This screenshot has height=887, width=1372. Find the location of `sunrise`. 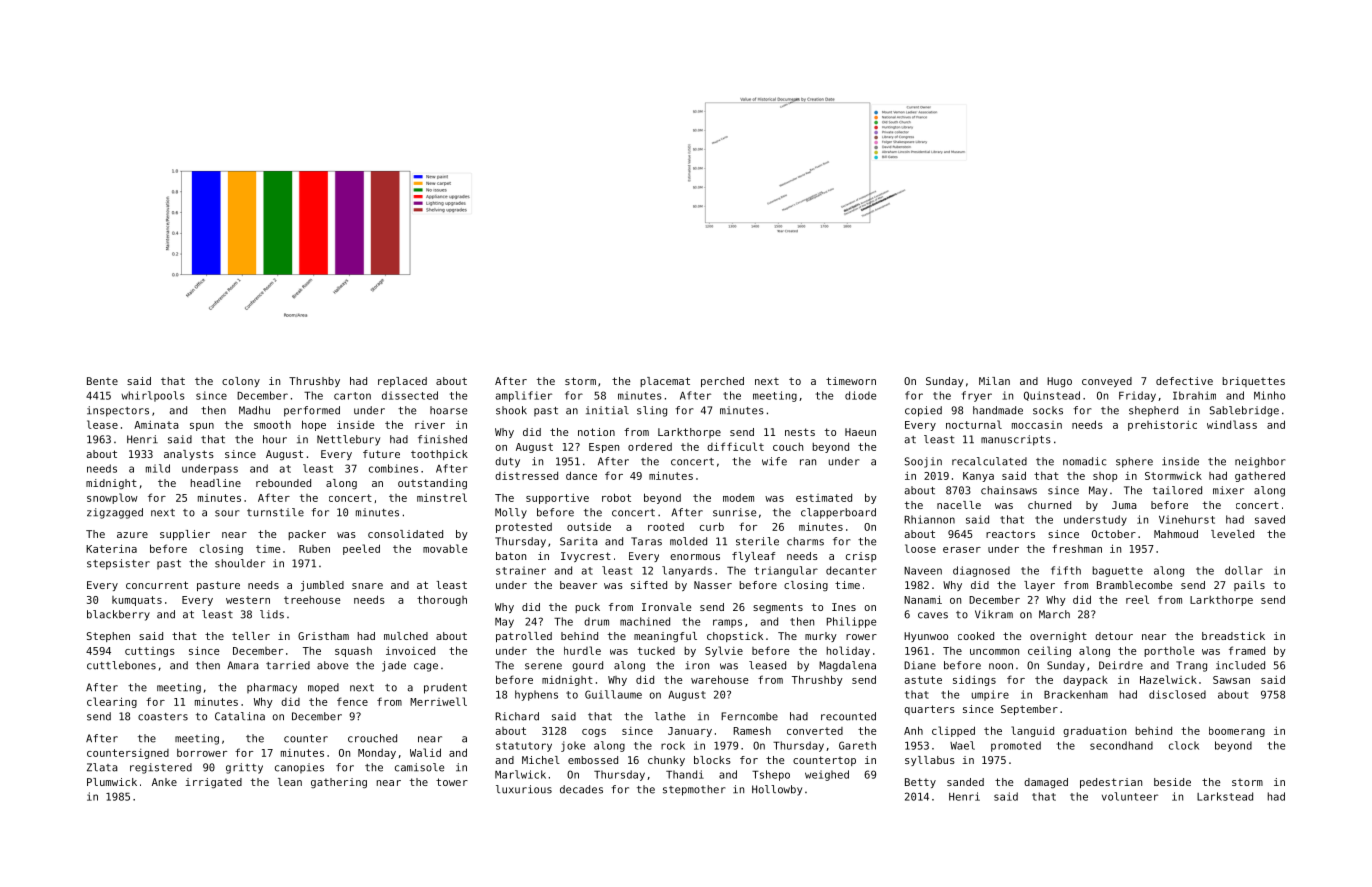

sunrise is located at coordinates (734, 512).
